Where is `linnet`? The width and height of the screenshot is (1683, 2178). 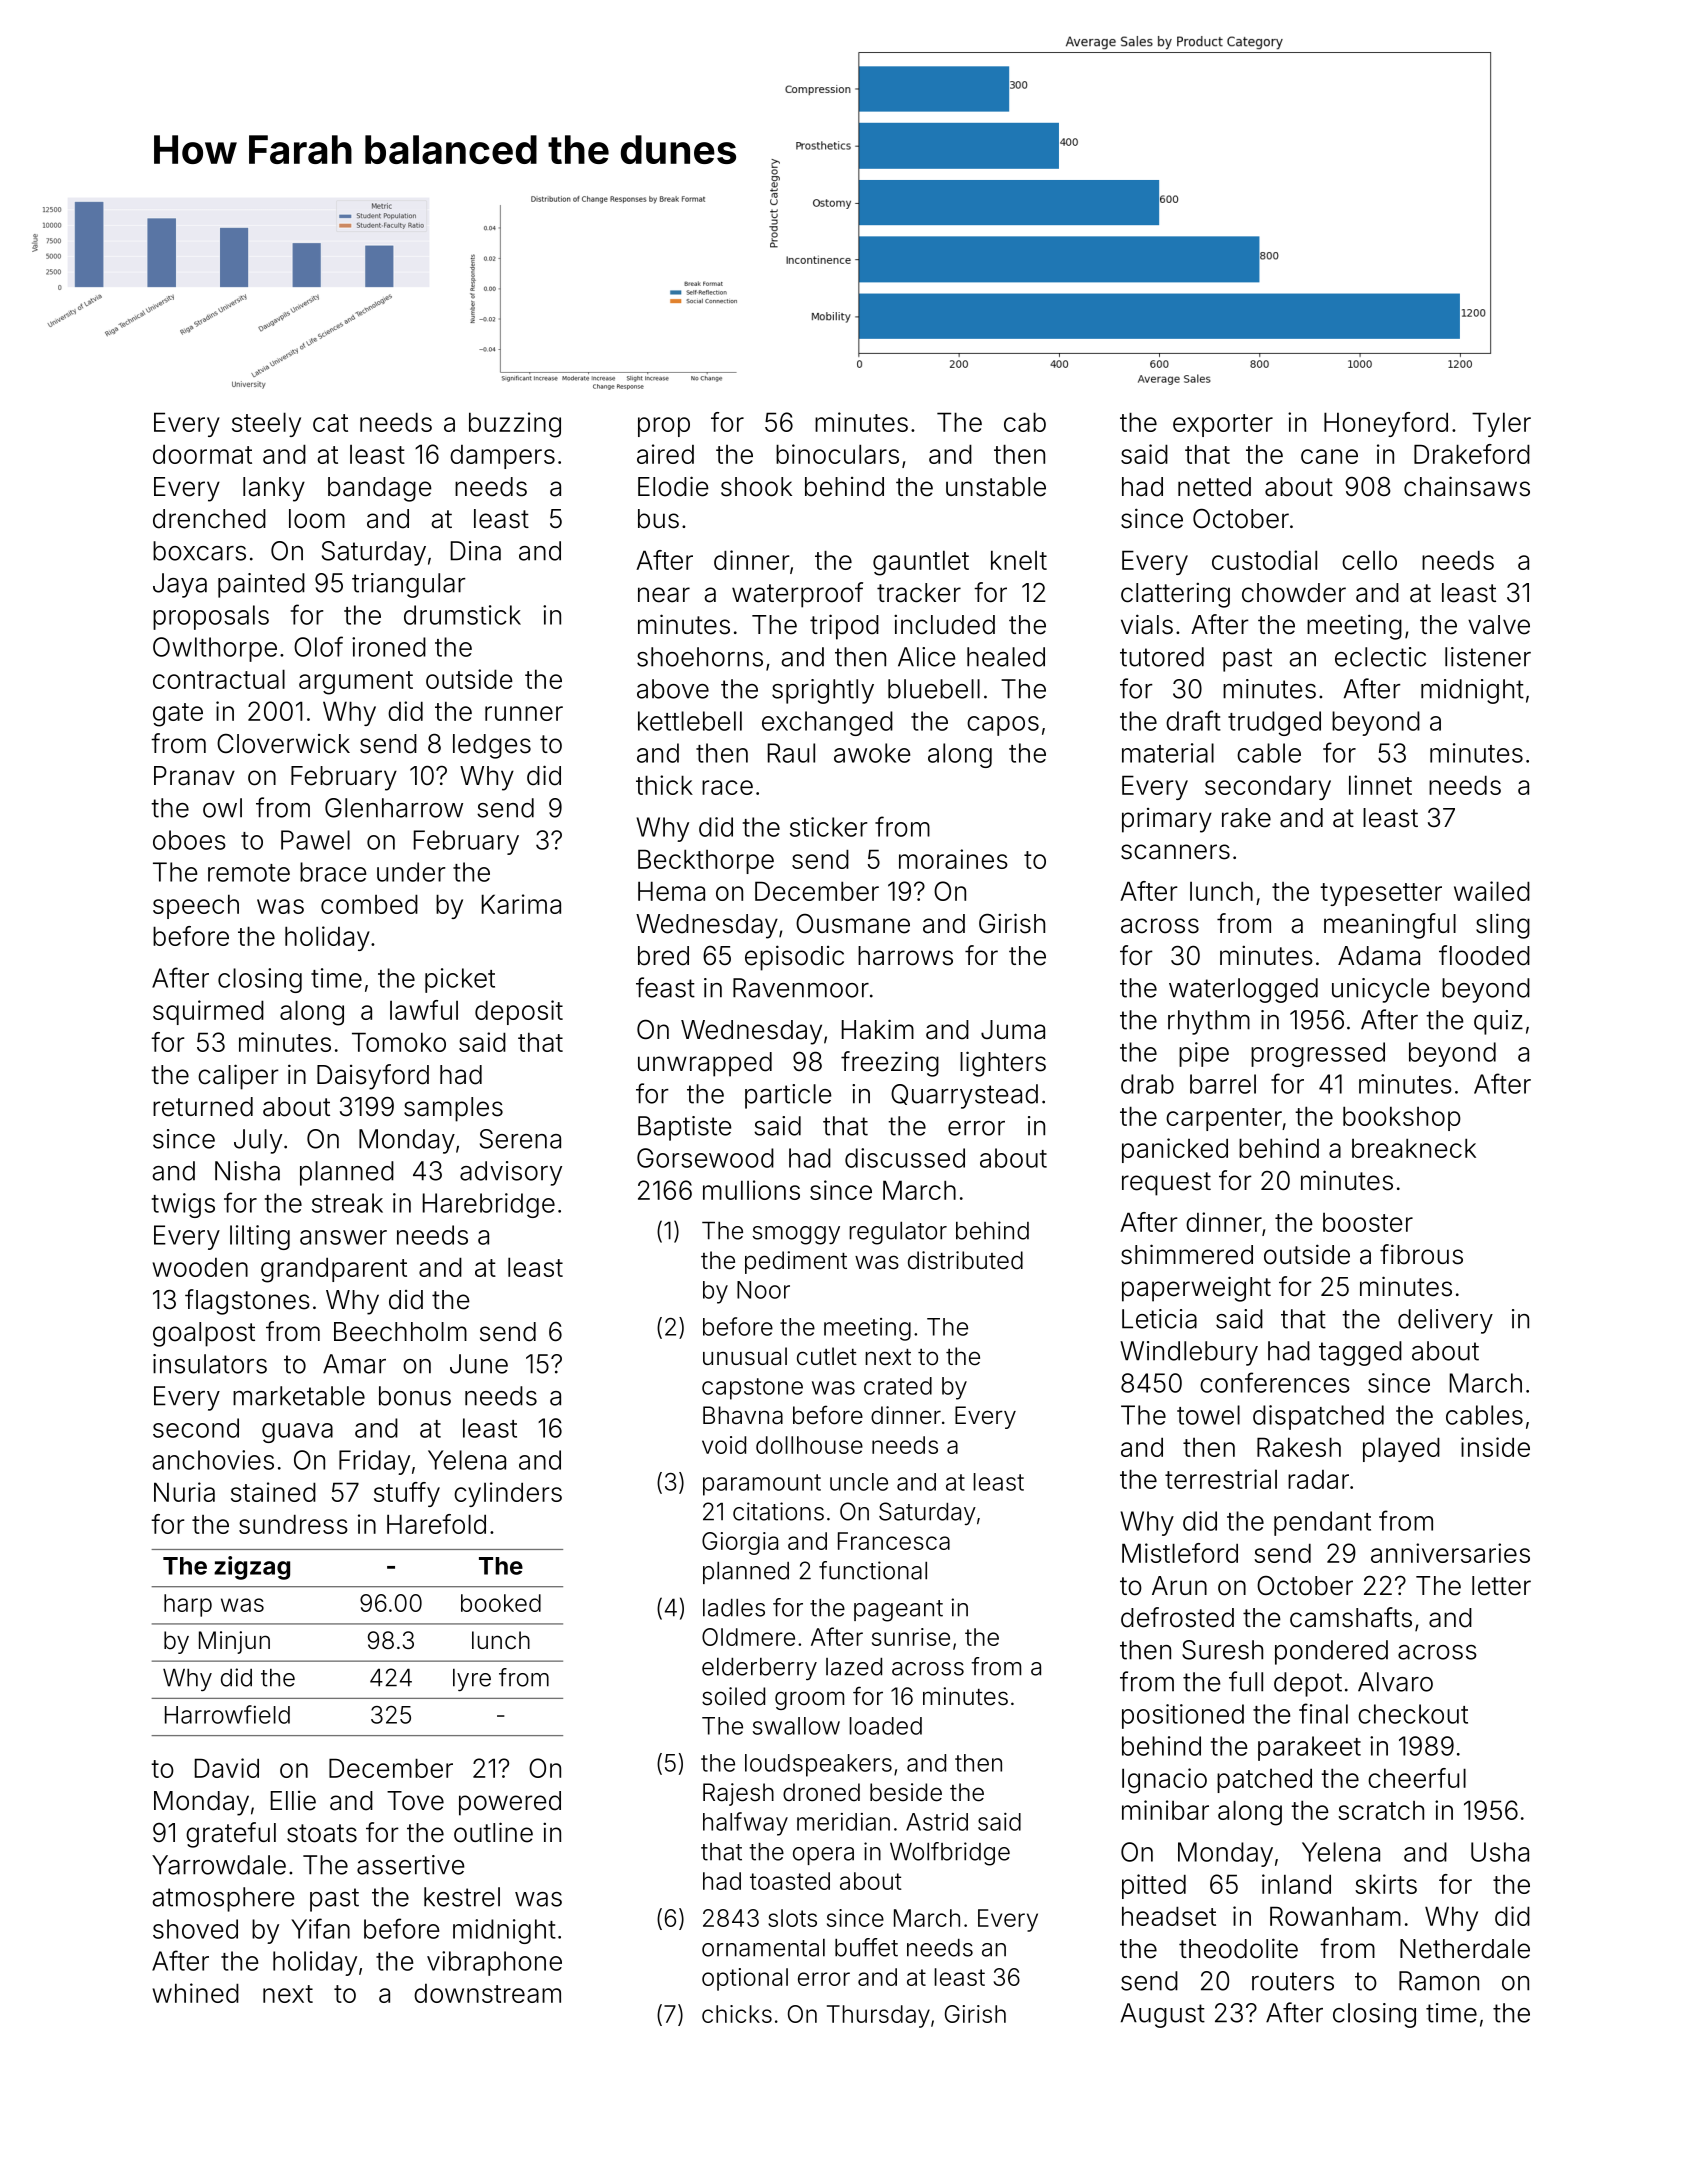
linnet is located at coordinates (1380, 785).
